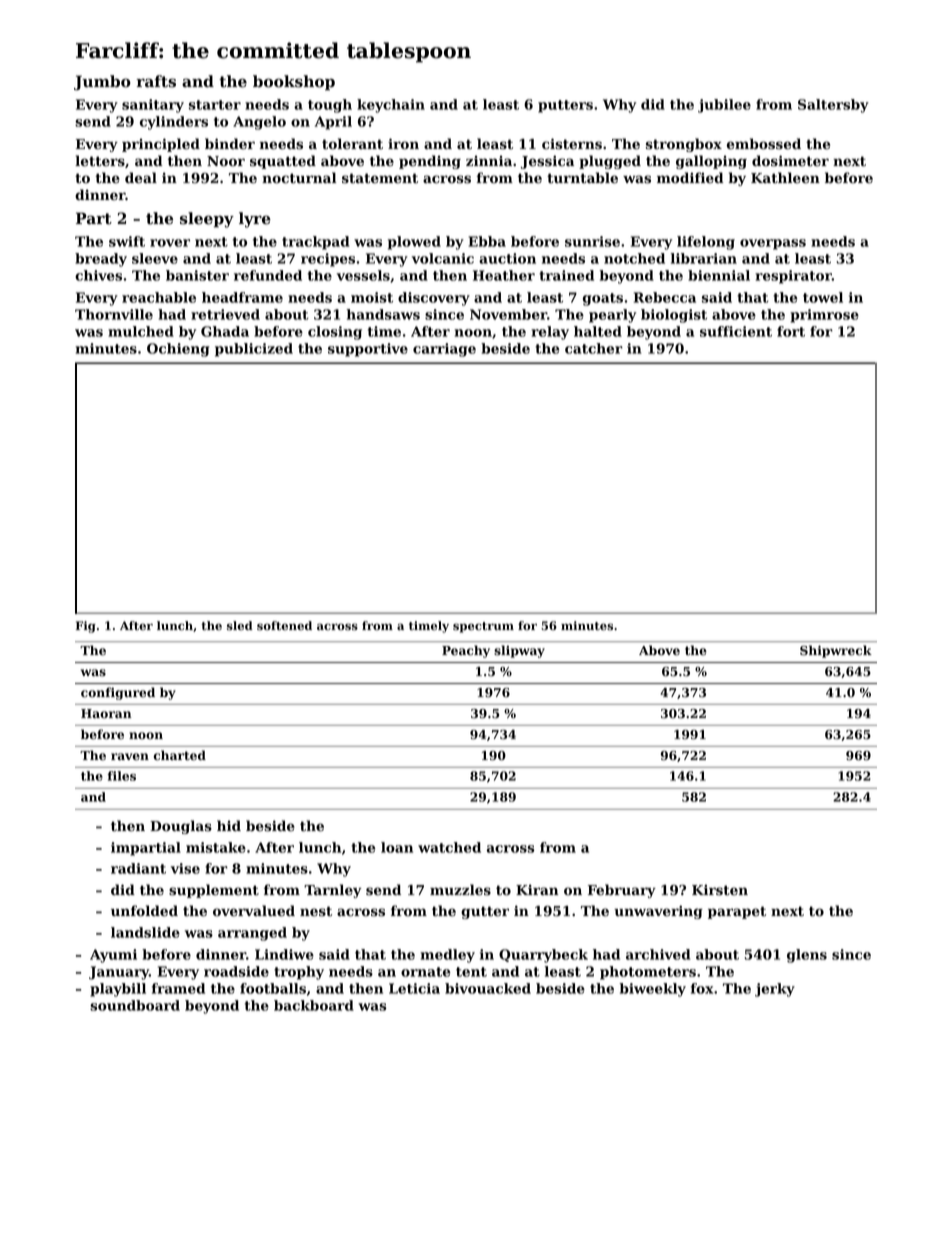 The image size is (952, 1233). What do you see at coordinates (720, 890) in the image?
I see `Kirsten` at bounding box center [720, 890].
